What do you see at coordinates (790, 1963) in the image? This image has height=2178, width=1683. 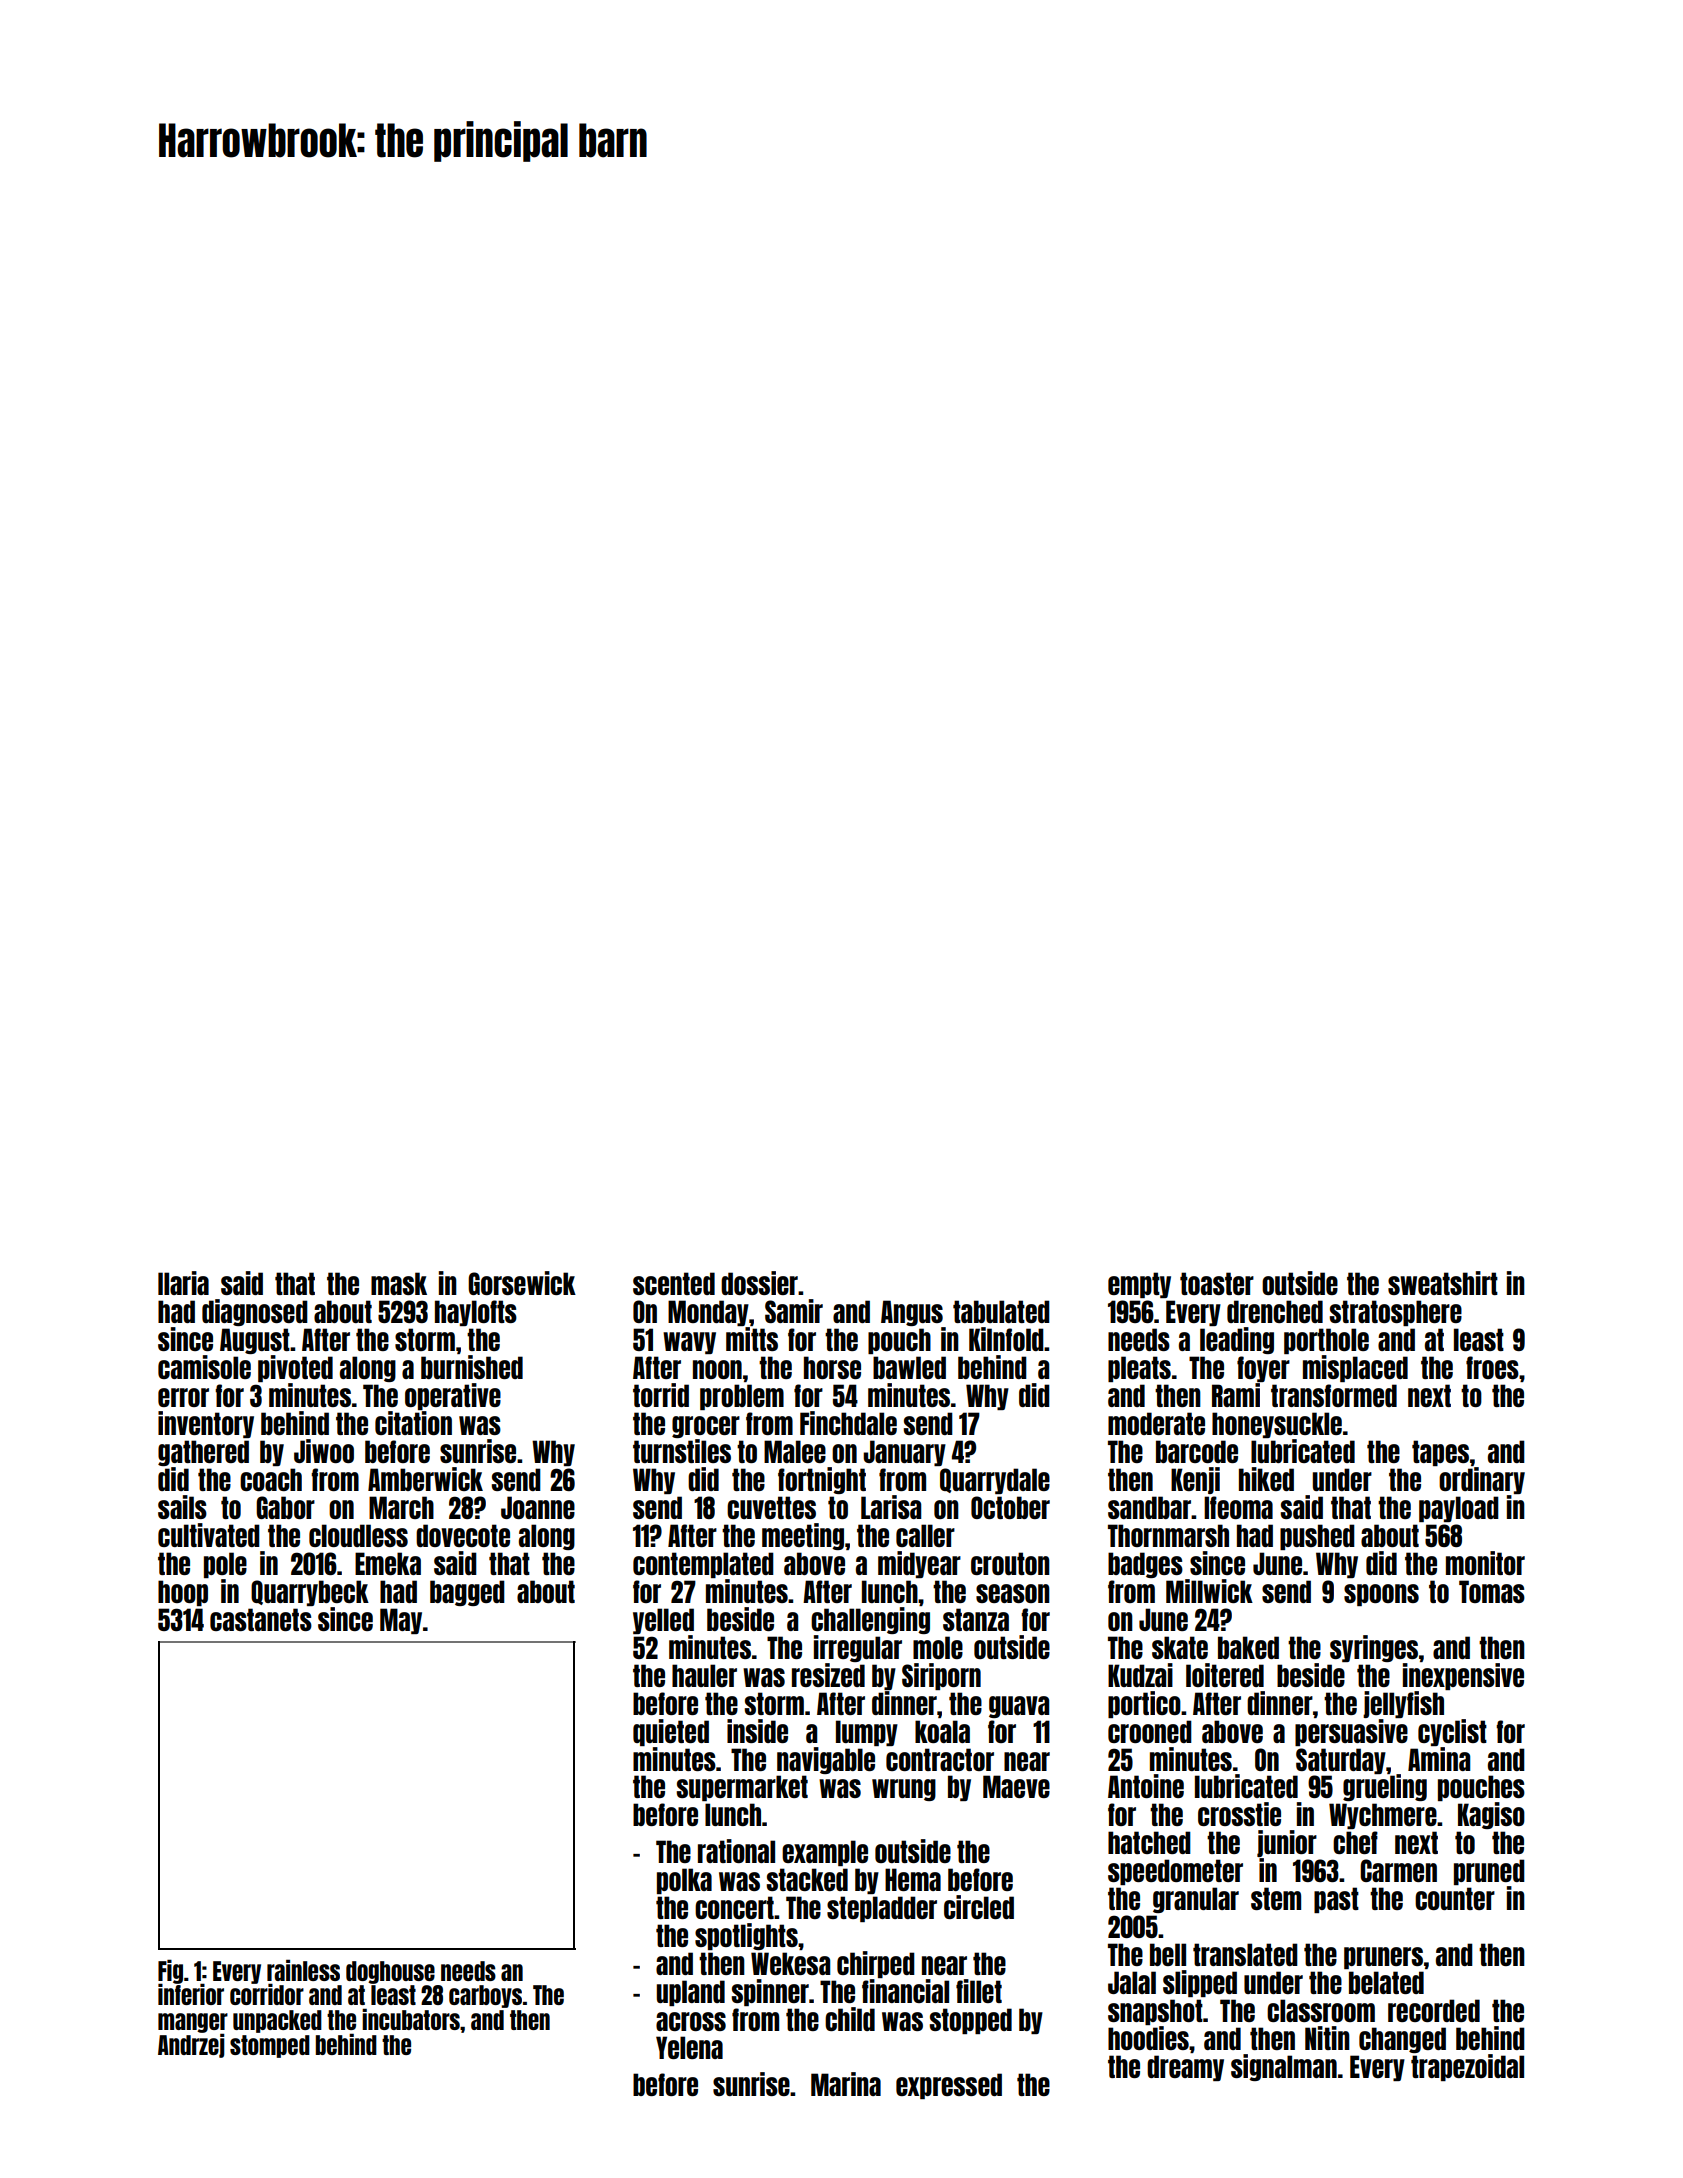 I see `Wekesa` at bounding box center [790, 1963].
